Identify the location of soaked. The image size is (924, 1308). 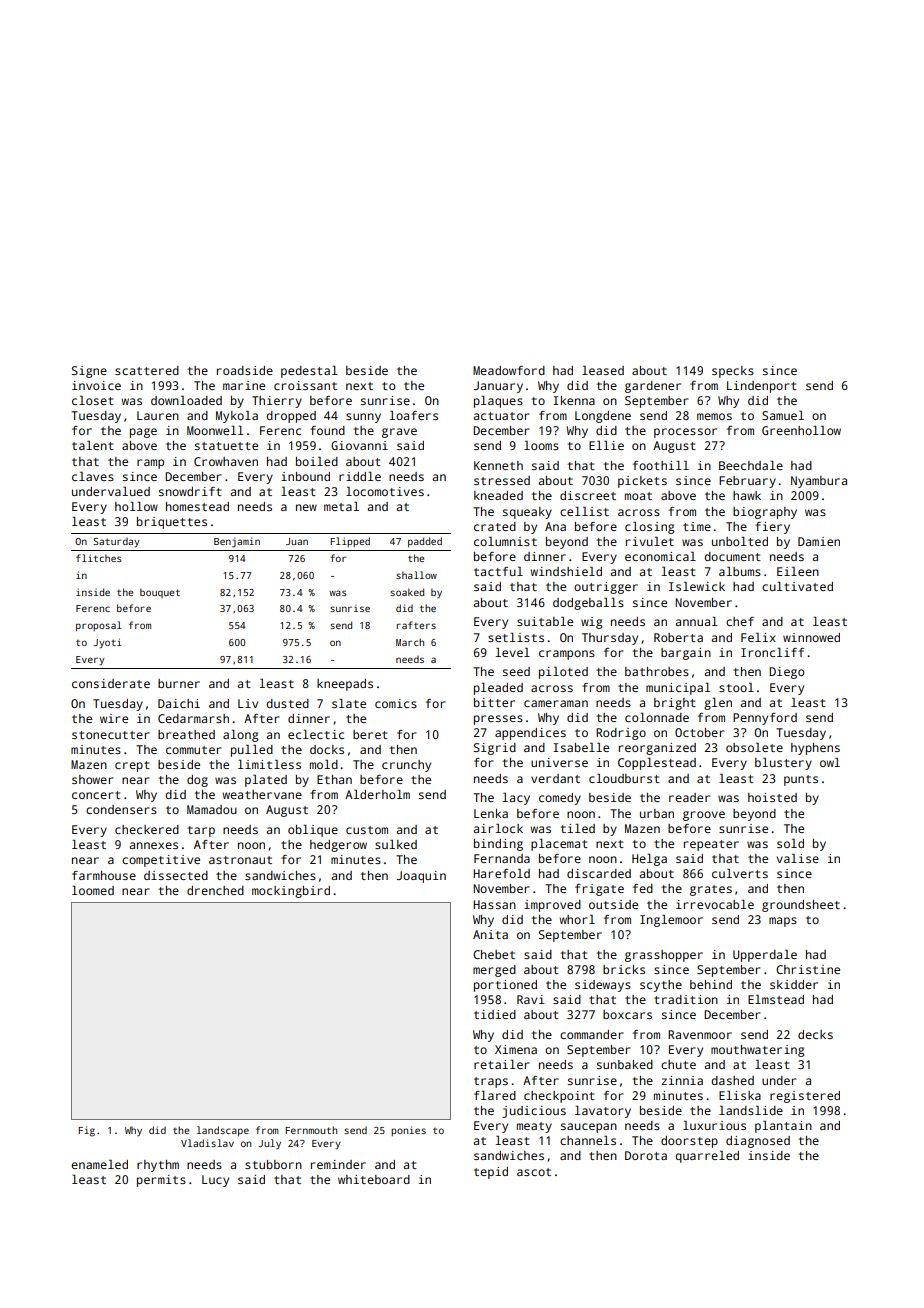
(407, 592).
